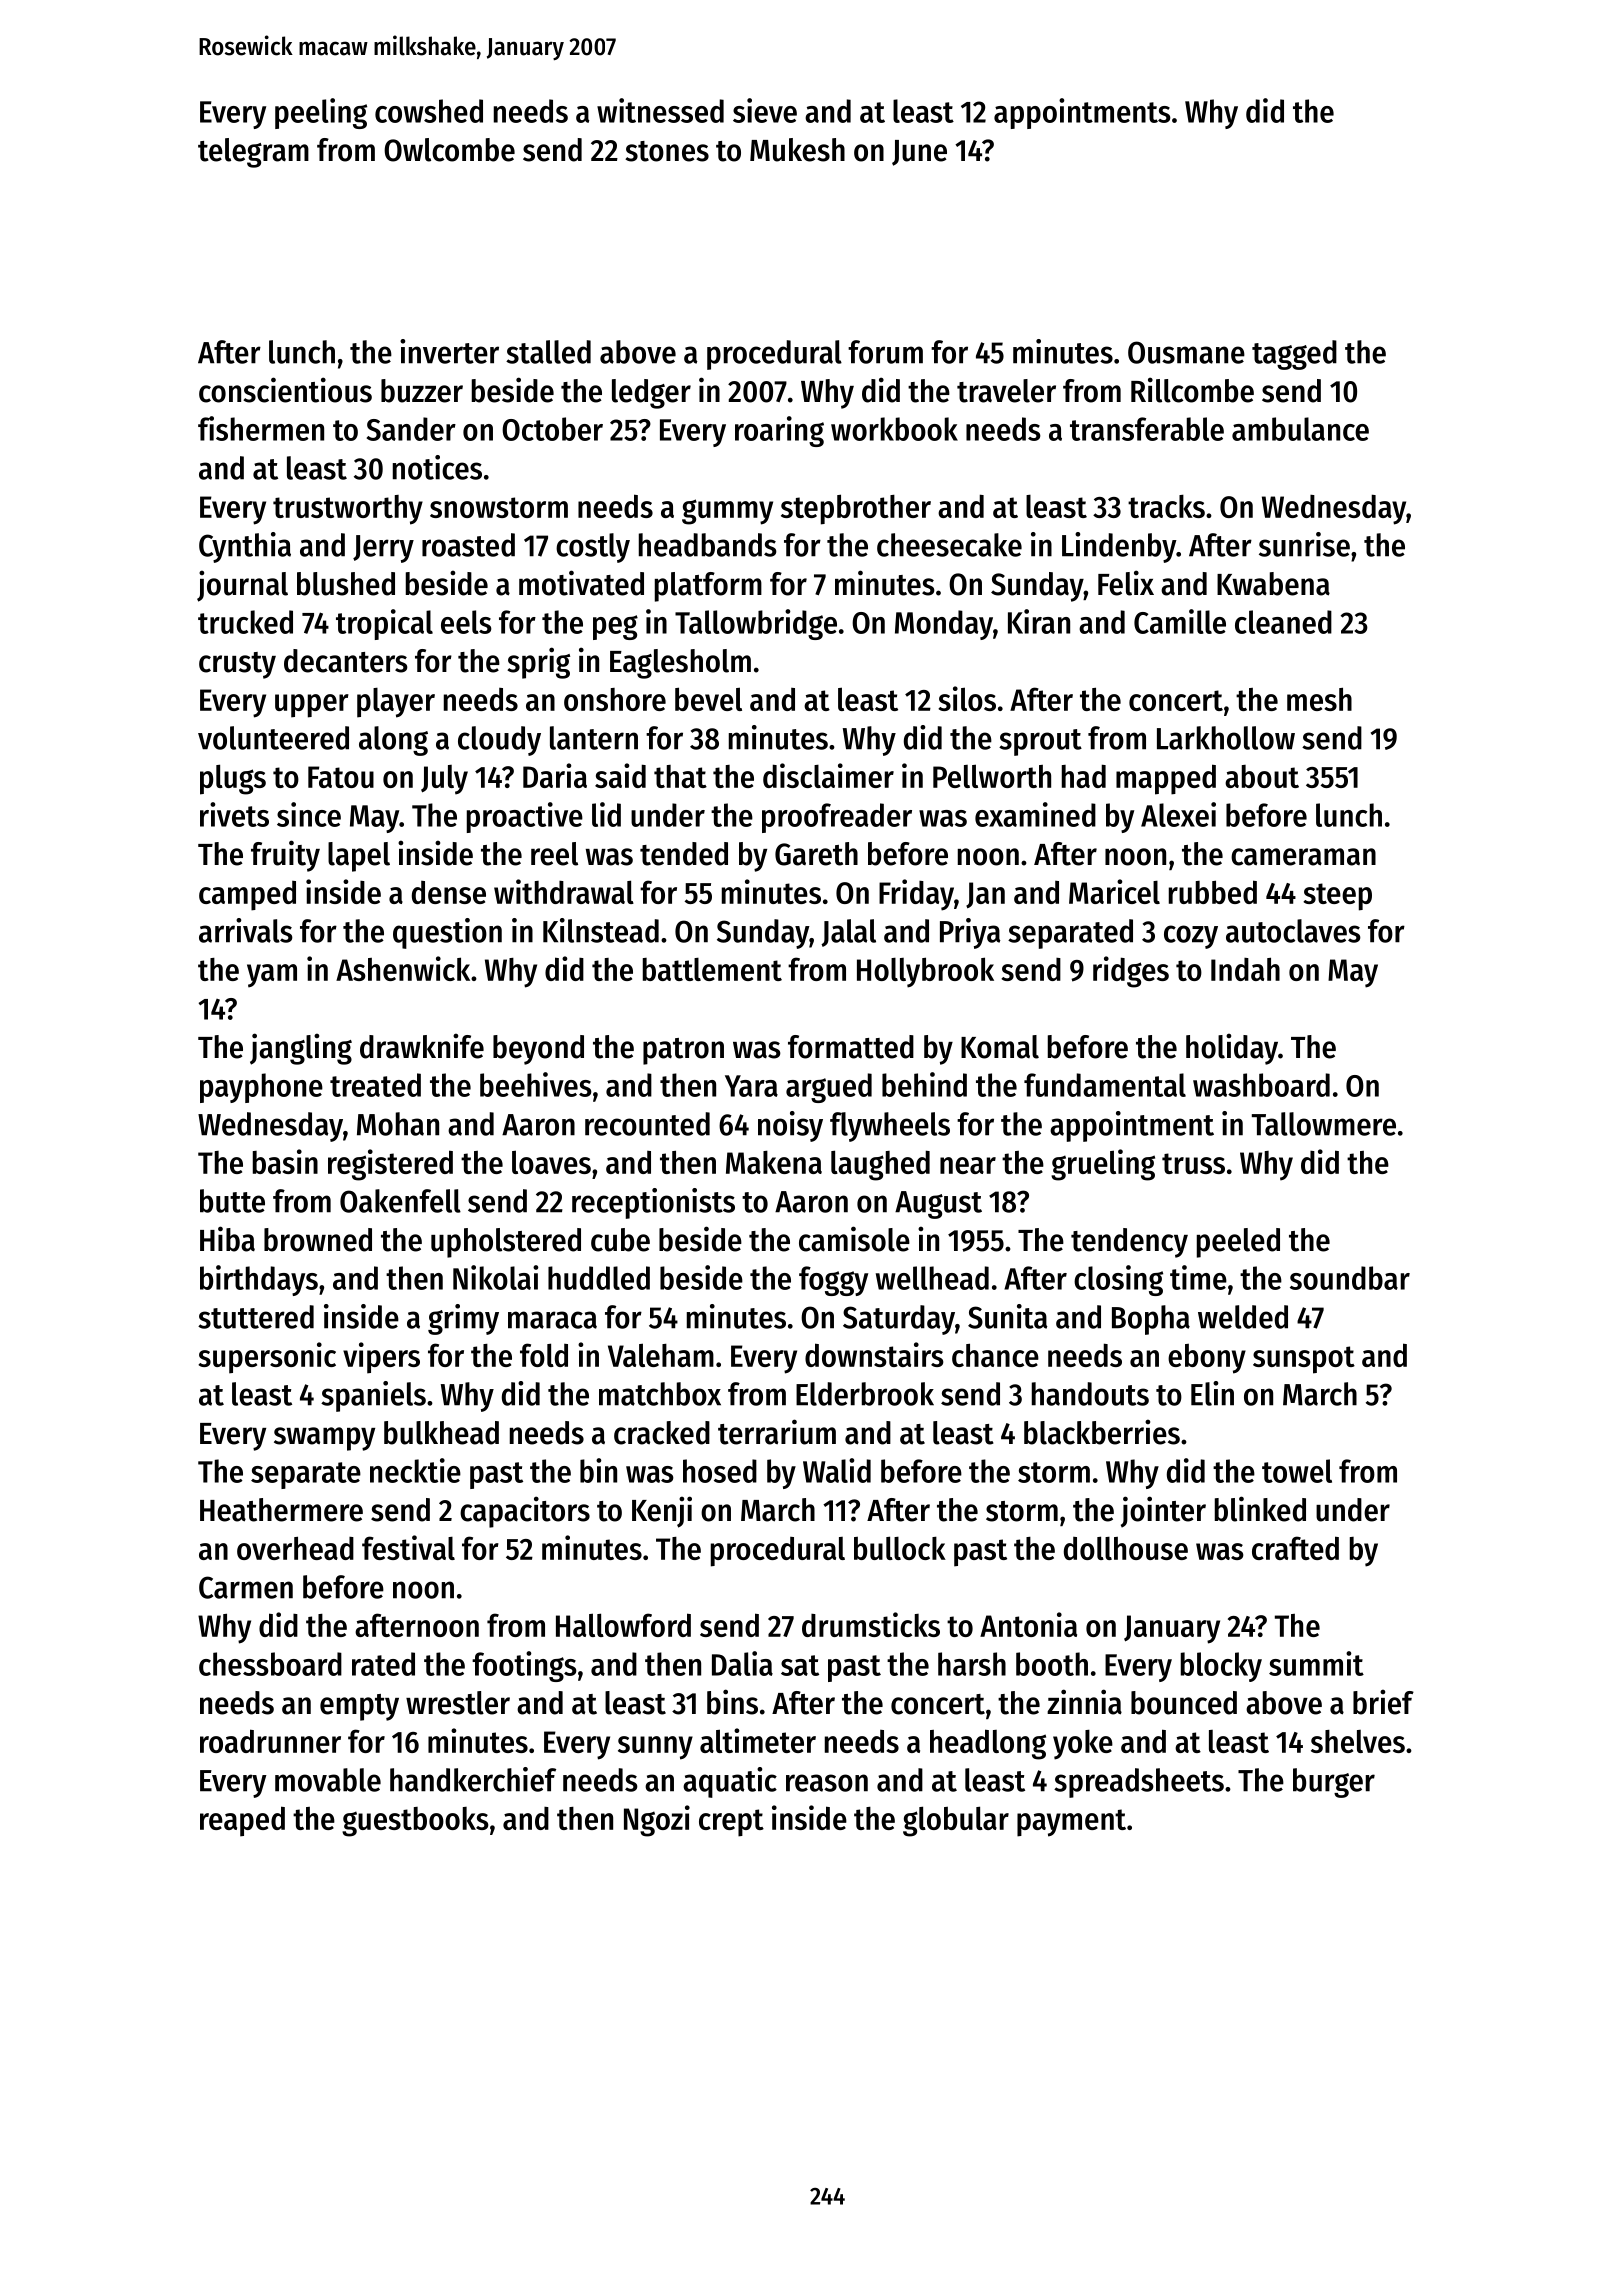 The width and height of the document is (1620, 2292). Describe the element at coordinates (1040, 742) in the document. I see `sprout` at that location.
